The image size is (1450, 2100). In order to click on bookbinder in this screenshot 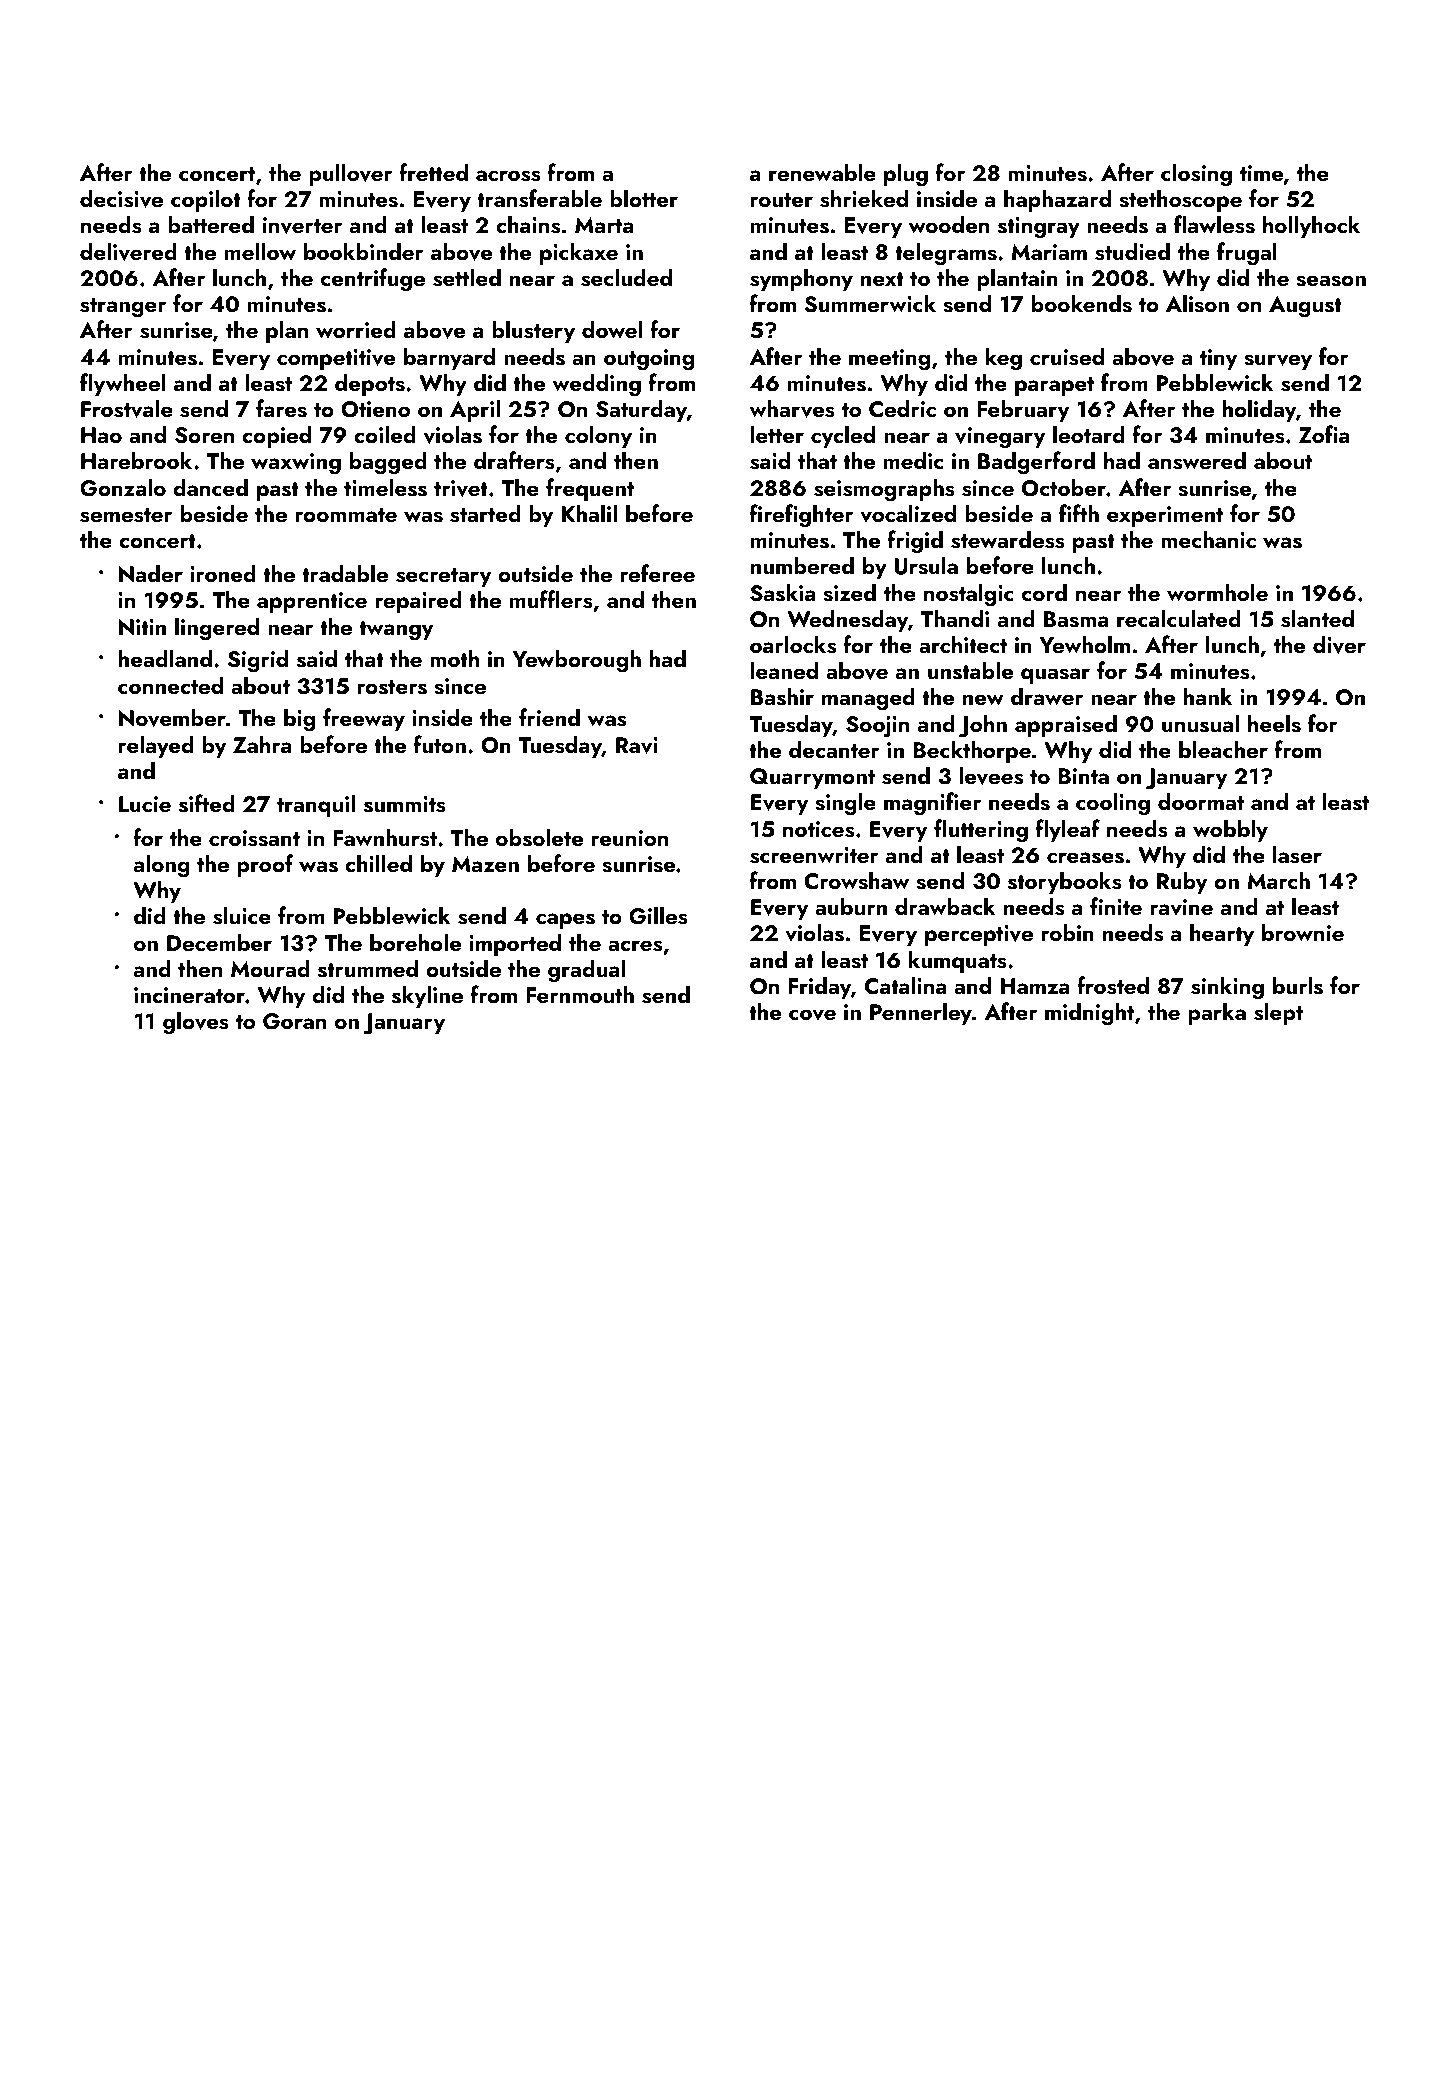, I will do `click(364, 251)`.
